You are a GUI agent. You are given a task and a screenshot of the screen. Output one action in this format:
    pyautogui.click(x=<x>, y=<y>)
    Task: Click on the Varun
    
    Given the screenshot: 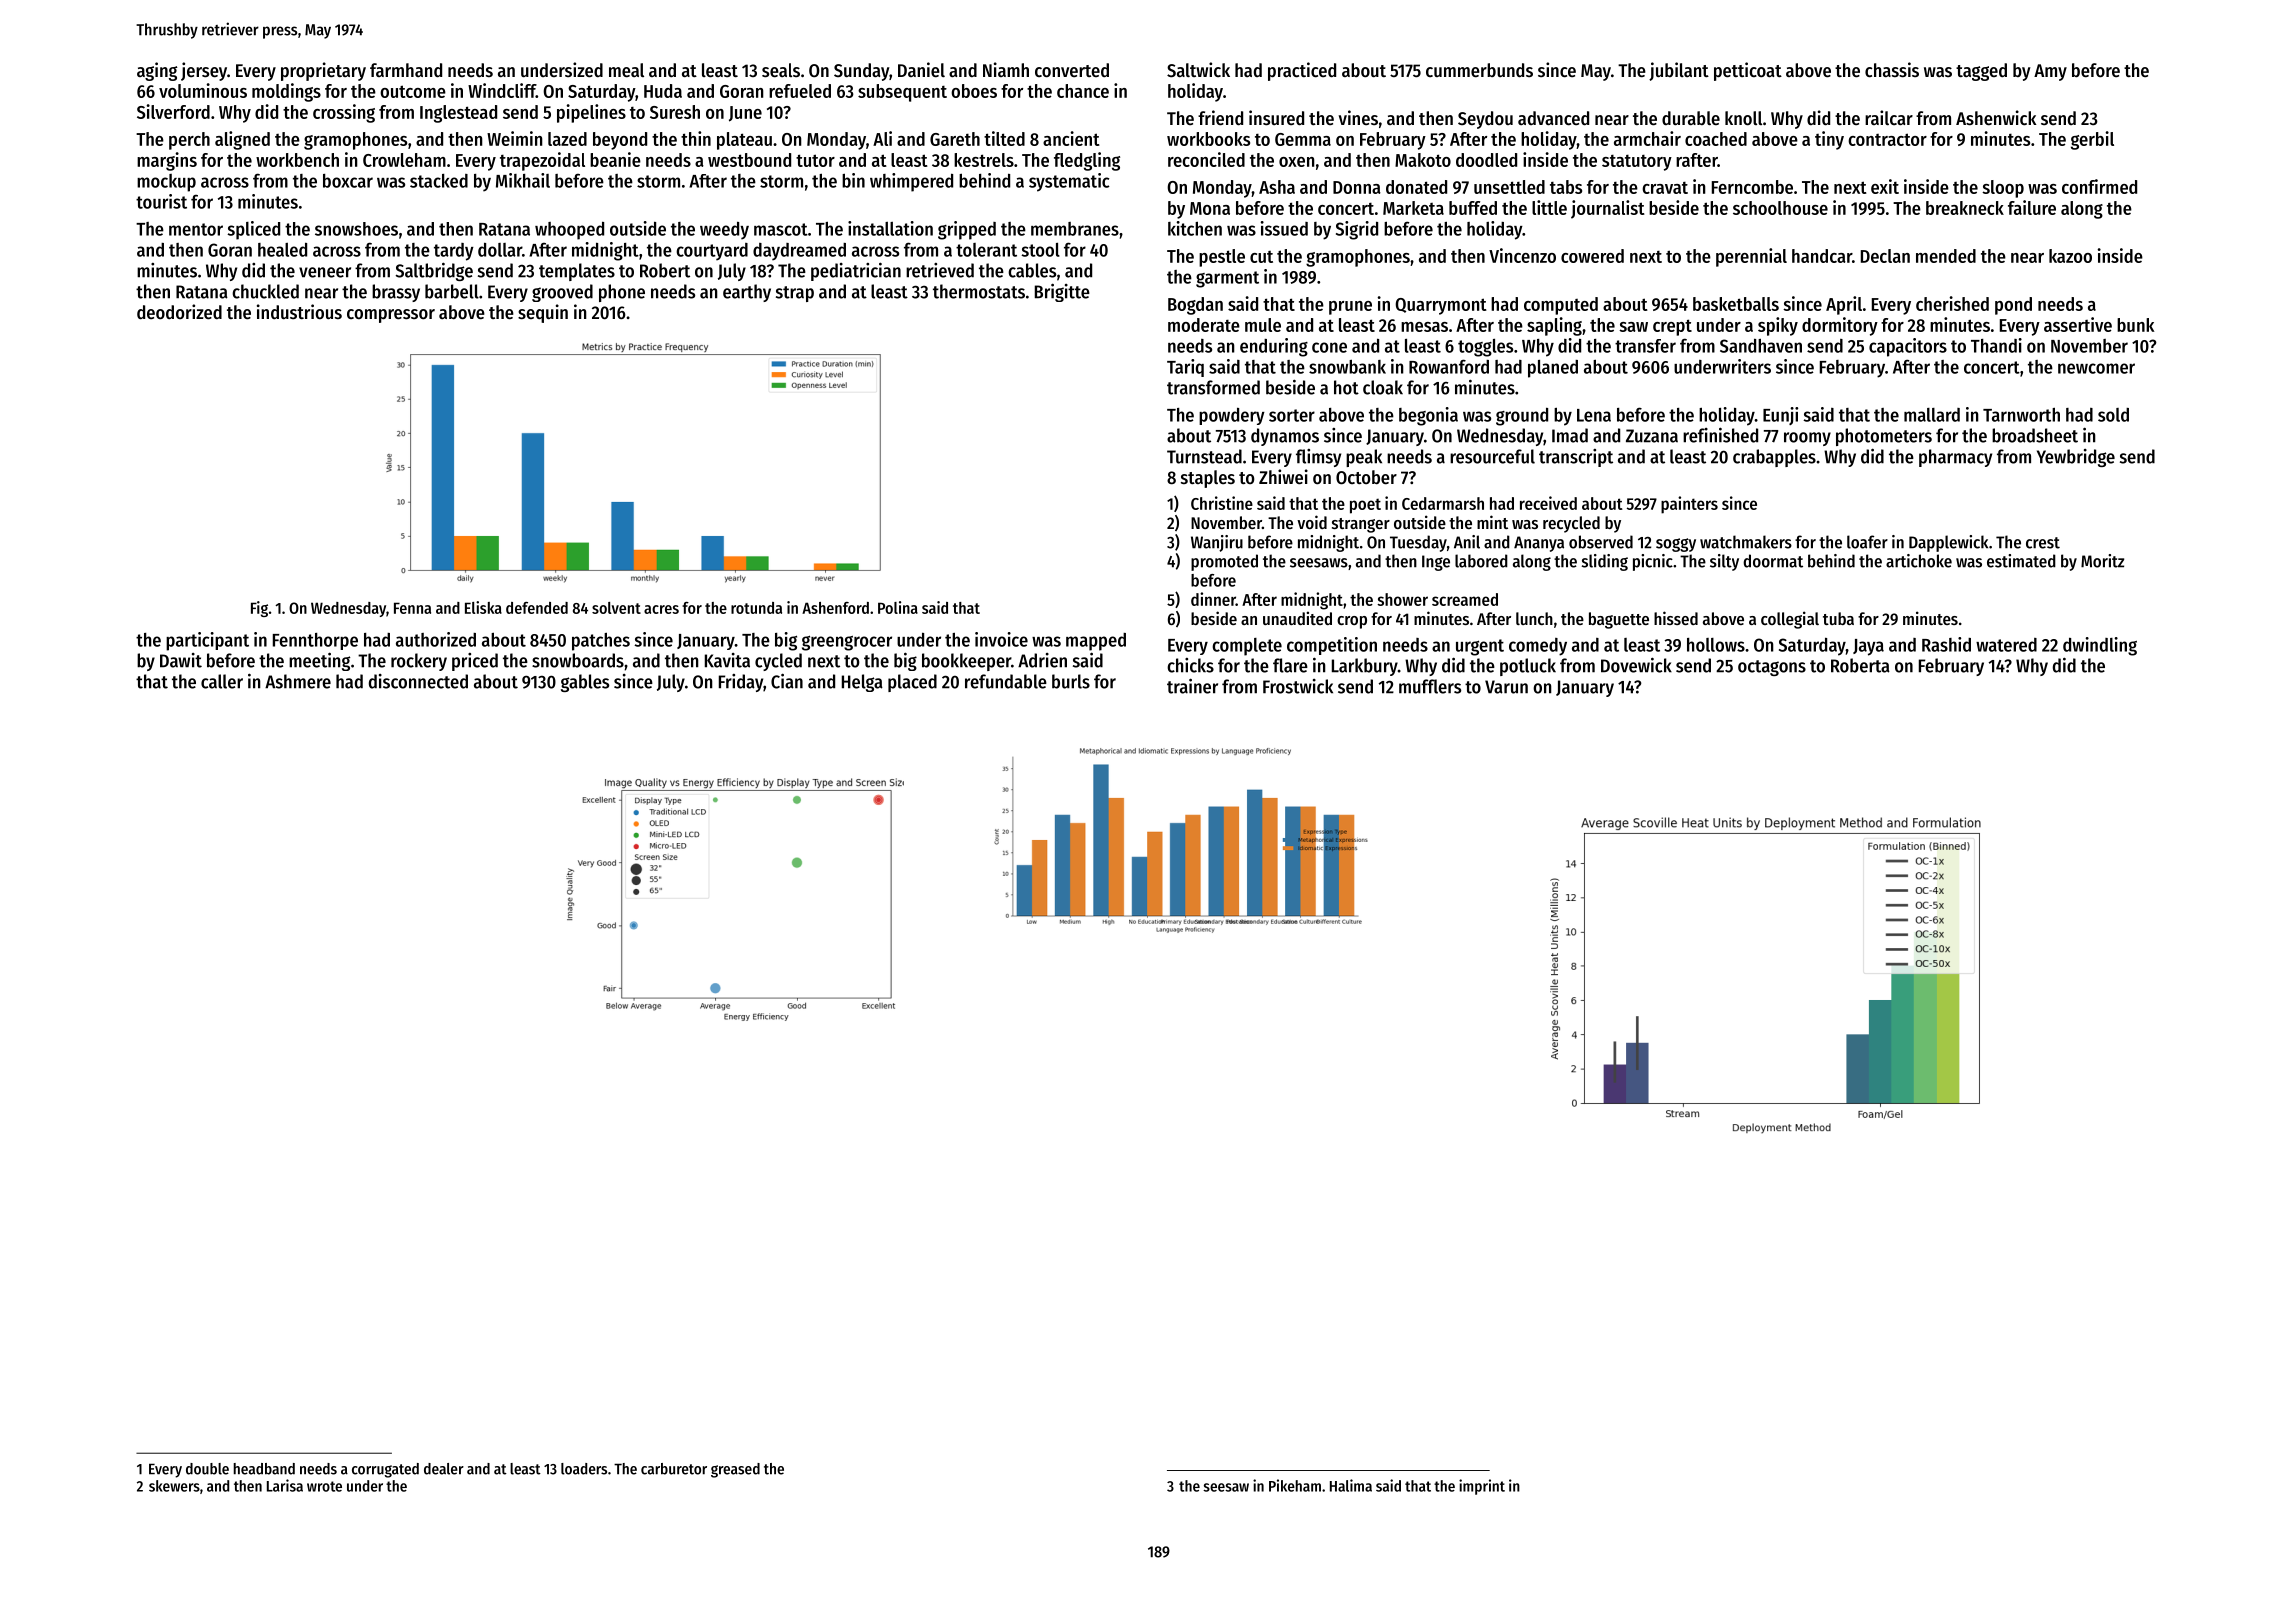 What is the action you would take?
    pyautogui.click(x=1506, y=687)
